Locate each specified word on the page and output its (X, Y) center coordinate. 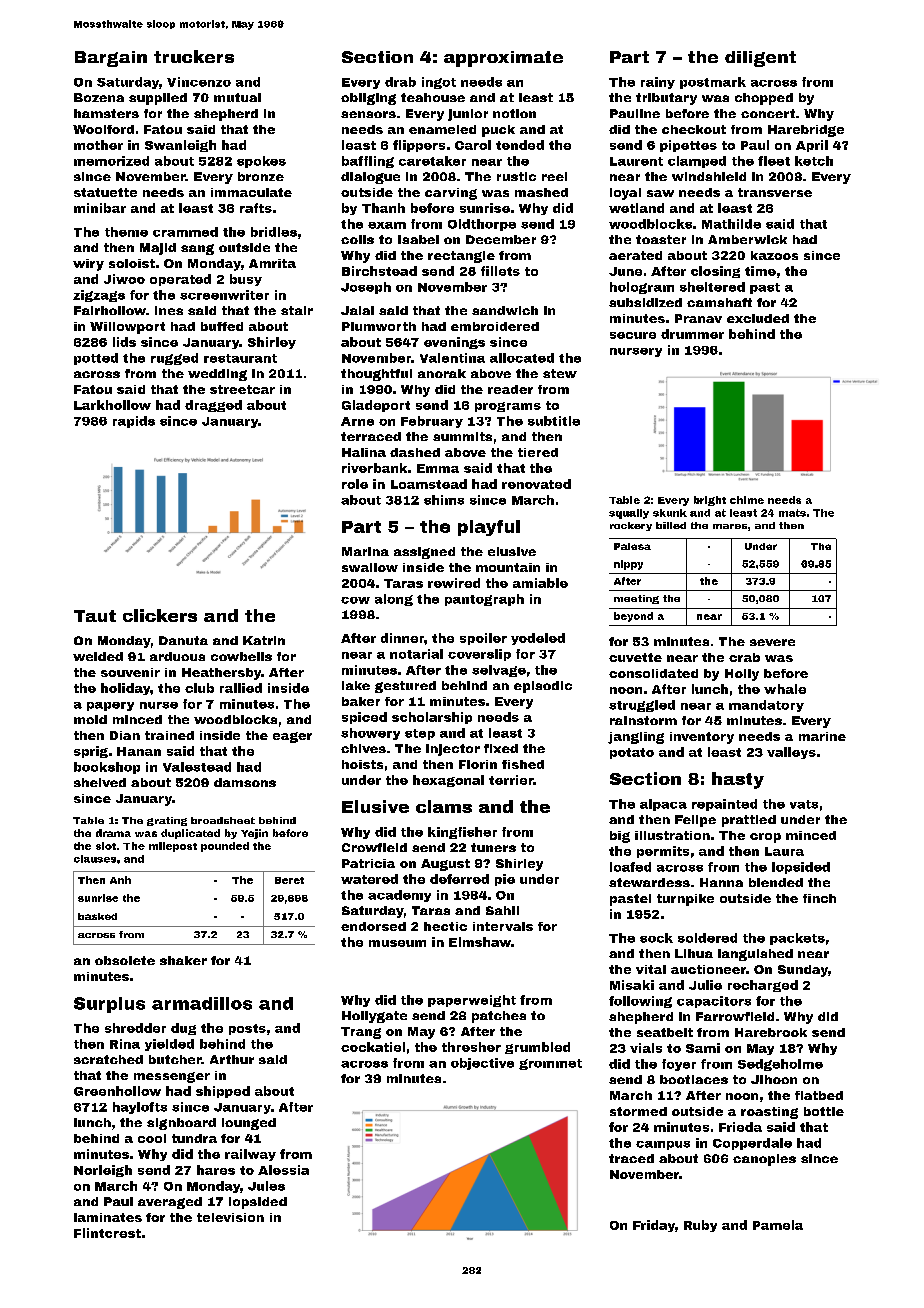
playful (489, 528)
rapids (134, 422)
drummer (692, 334)
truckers (194, 56)
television (230, 1217)
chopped (764, 99)
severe (772, 642)
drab (400, 82)
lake (356, 685)
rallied (241, 688)
